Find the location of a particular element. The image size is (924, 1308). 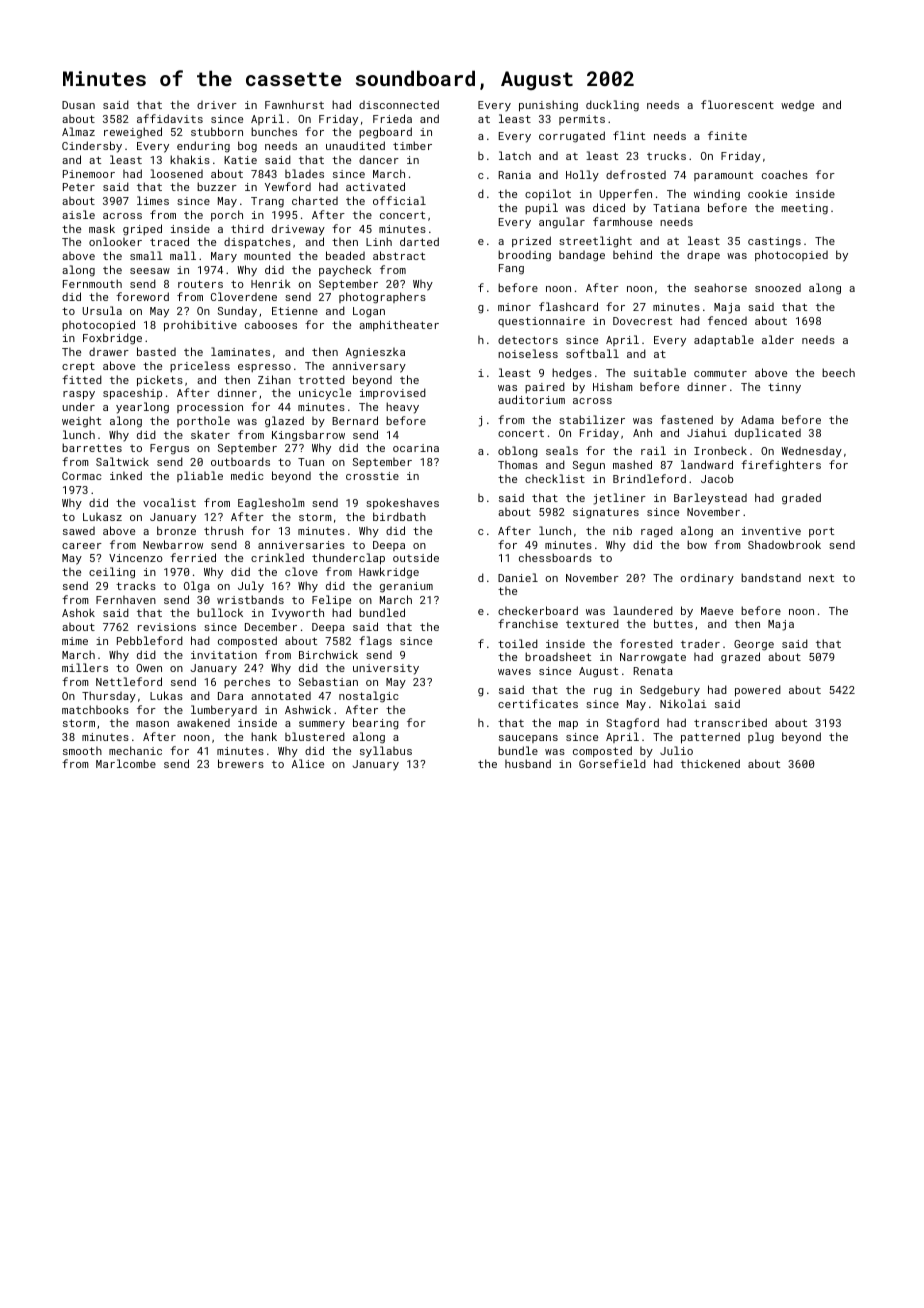

seesaw is located at coordinates (150, 271).
